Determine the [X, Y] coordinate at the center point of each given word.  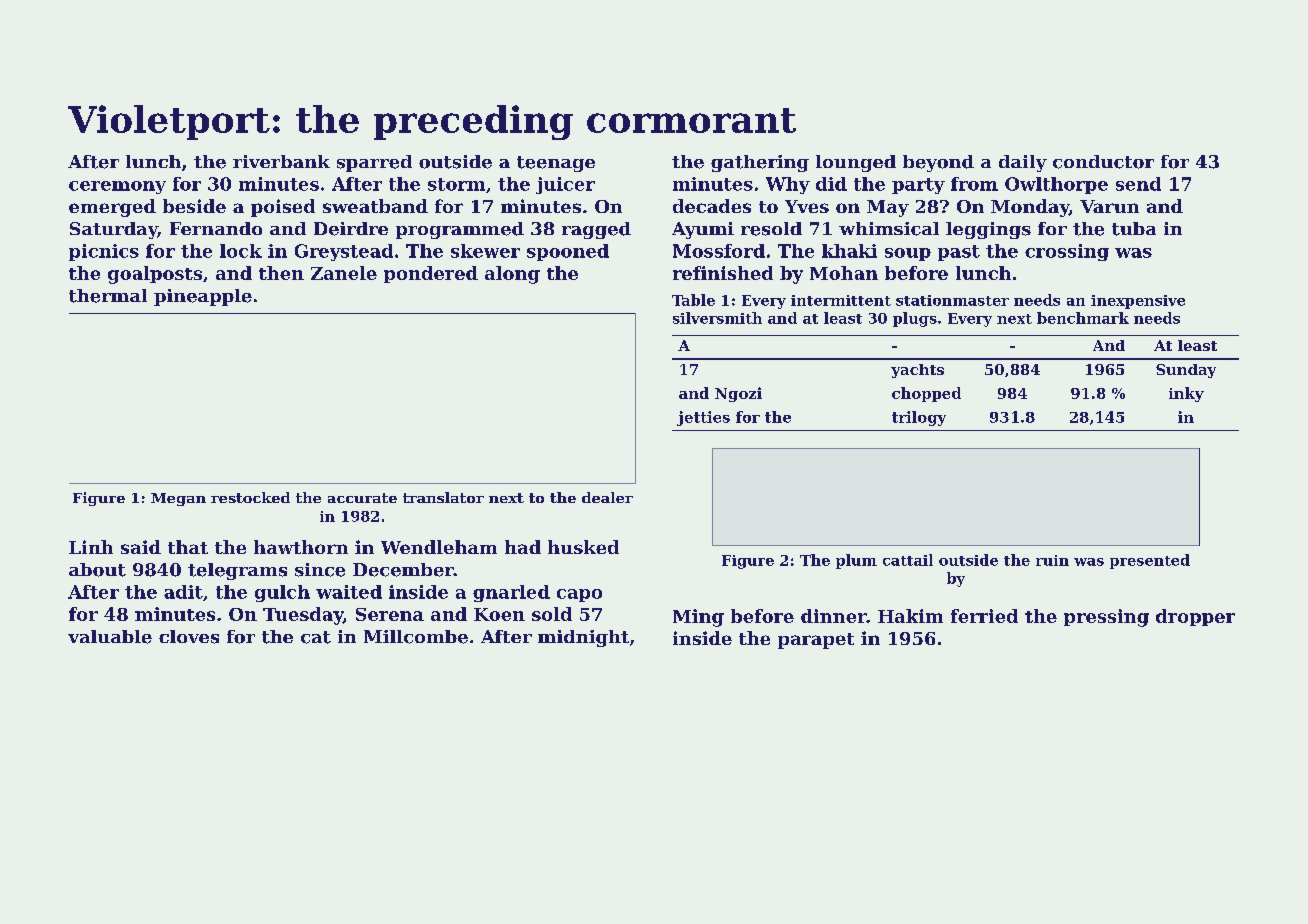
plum [856, 561]
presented [1150, 561]
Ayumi [703, 230]
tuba [1134, 229]
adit [183, 592]
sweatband [375, 206]
